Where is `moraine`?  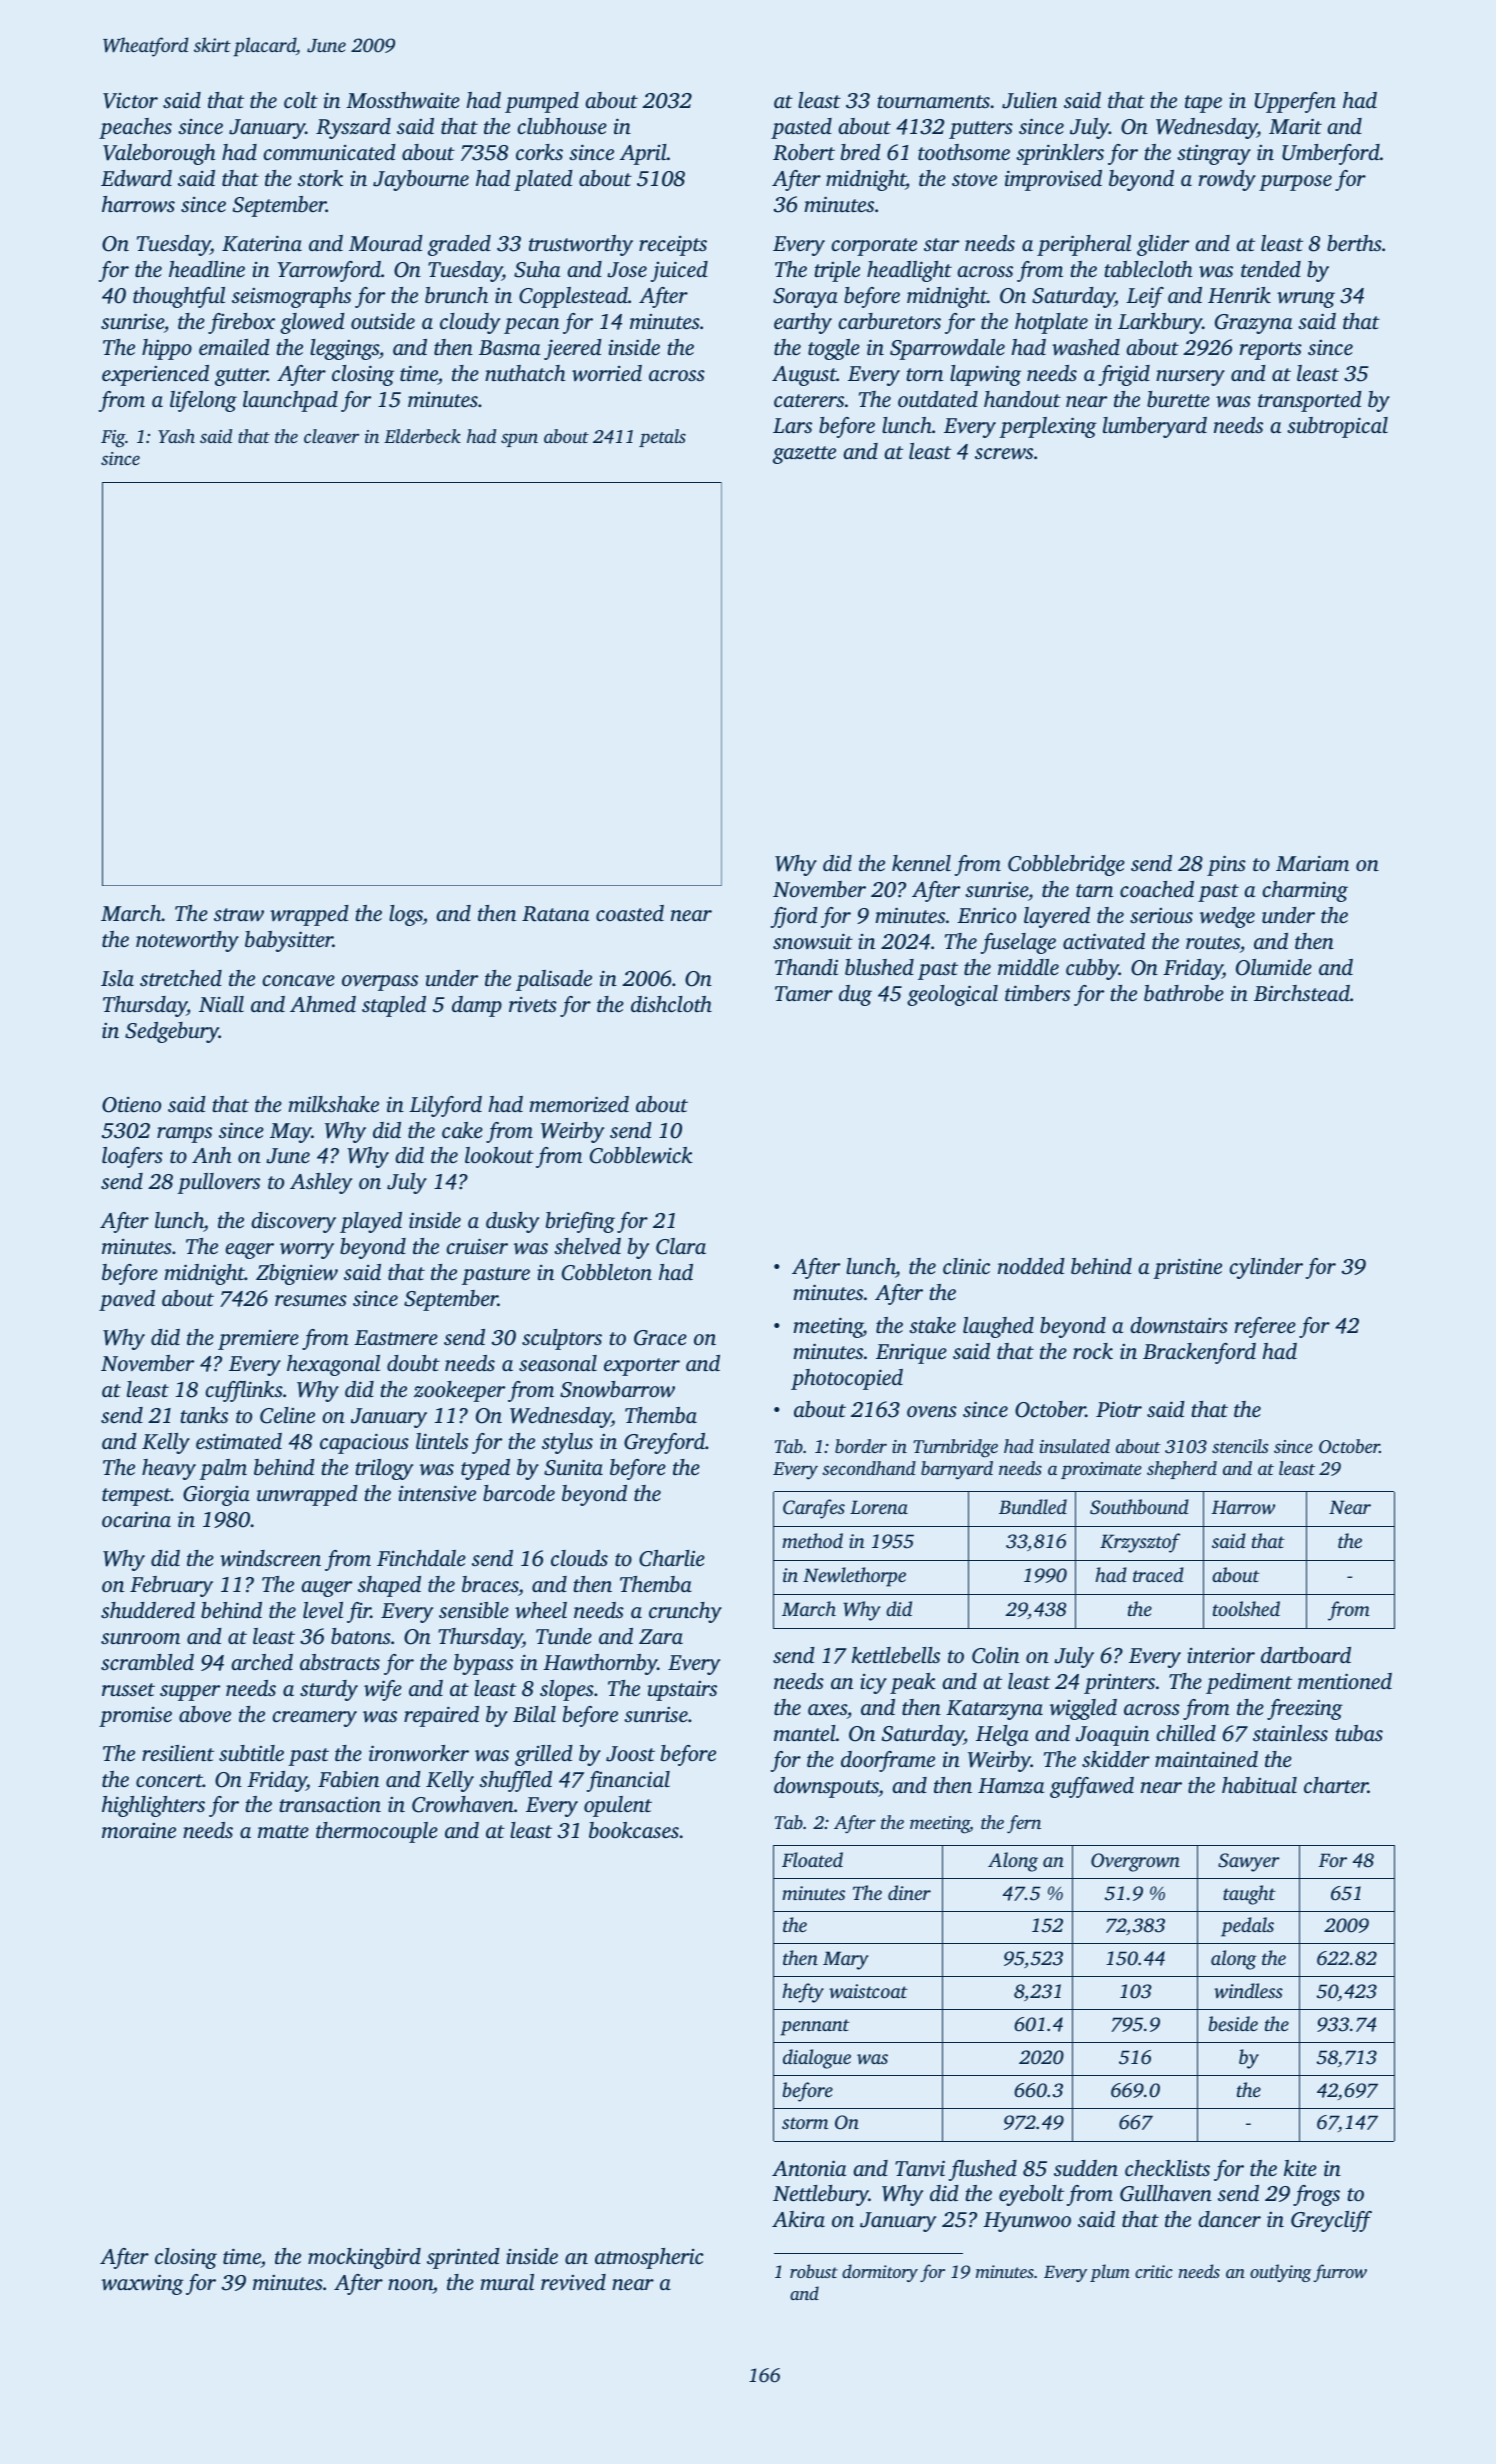
moraine is located at coordinates (139, 1830).
